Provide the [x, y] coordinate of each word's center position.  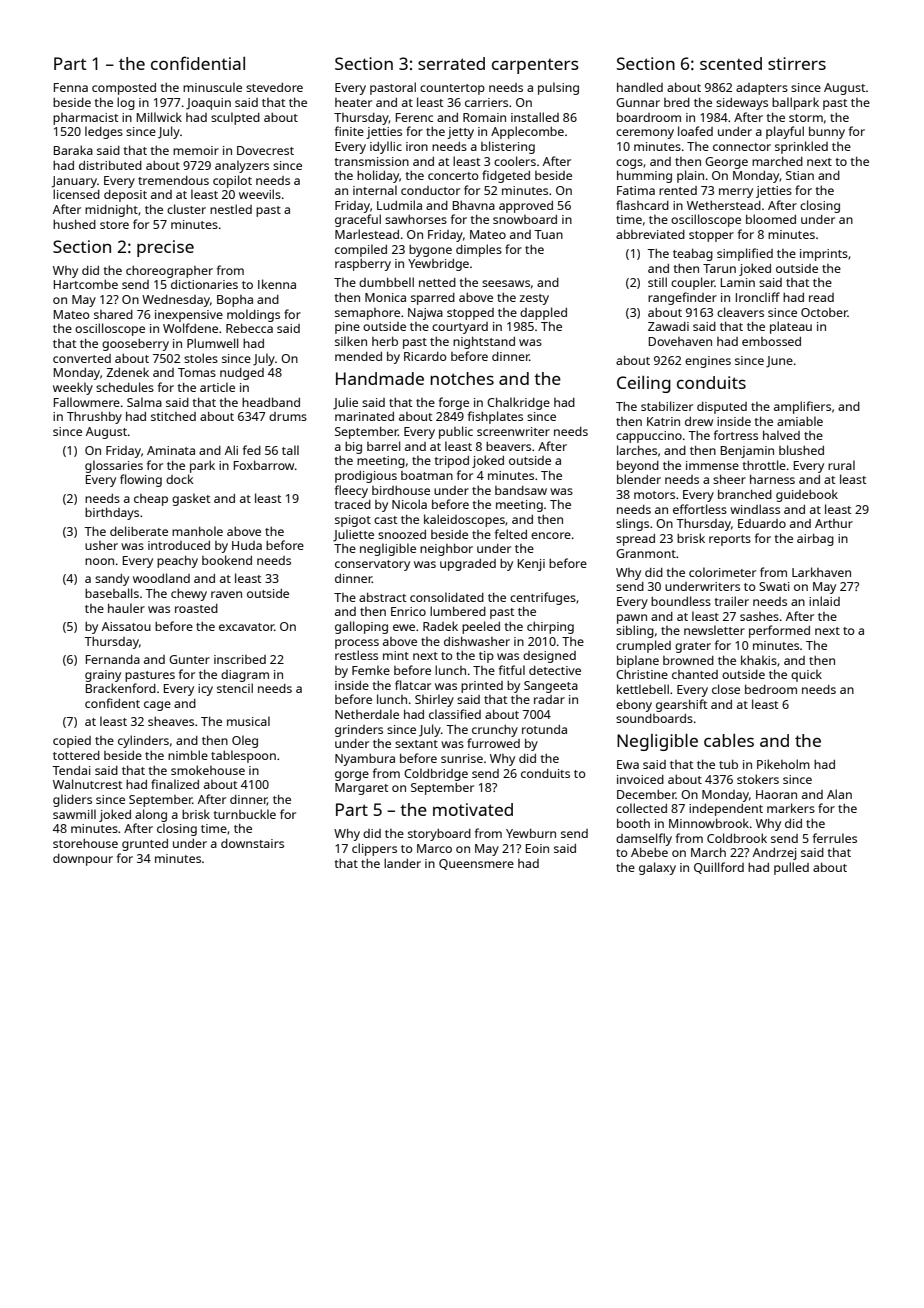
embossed [771, 341]
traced [353, 504]
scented [731, 63]
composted [124, 89]
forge [454, 403]
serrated [451, 63]
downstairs [252, 843]
